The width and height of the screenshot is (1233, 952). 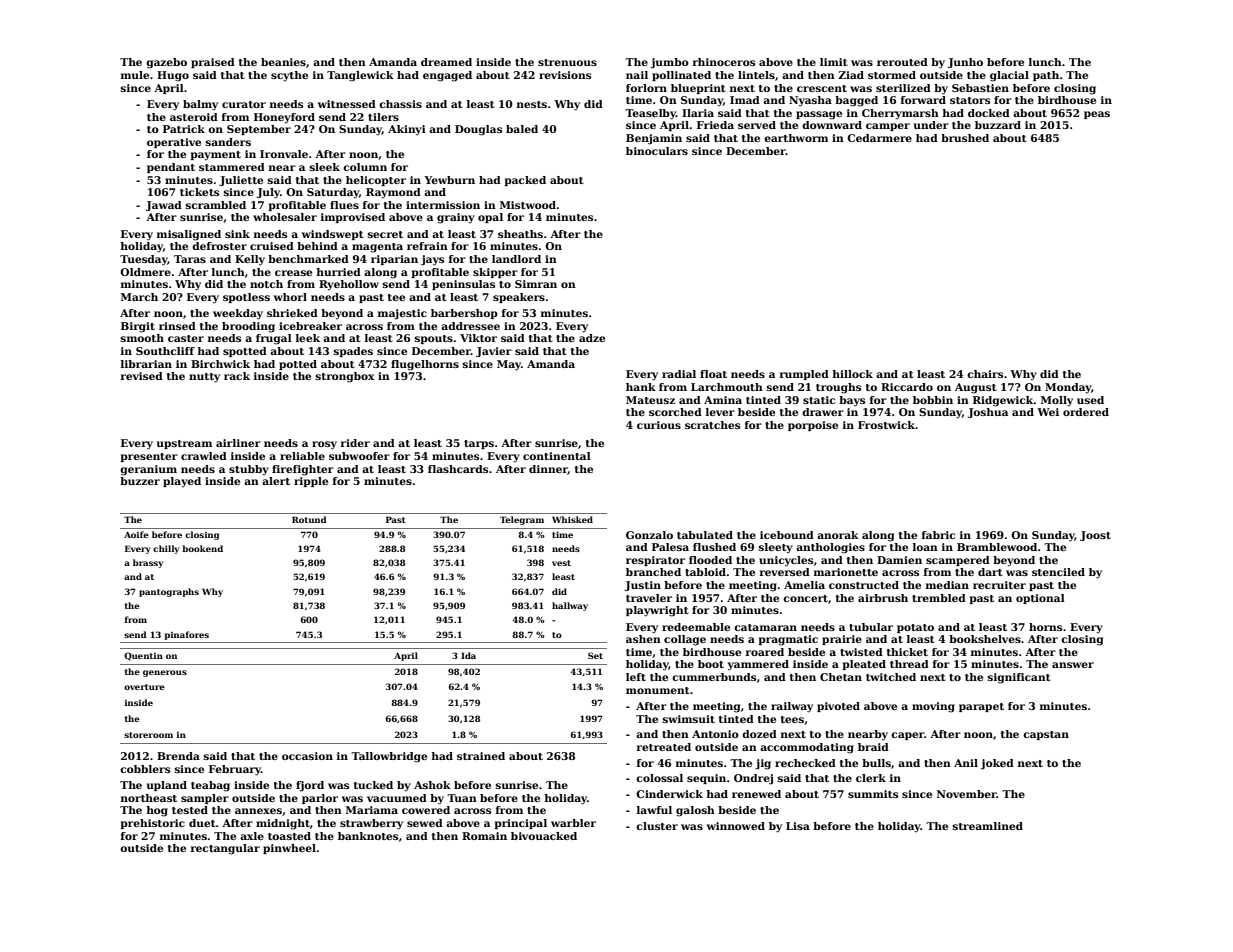 What do you see at coordinates (140, 481) in the screenshot?
I see `buzzer` at bounding box center [140, 481].
